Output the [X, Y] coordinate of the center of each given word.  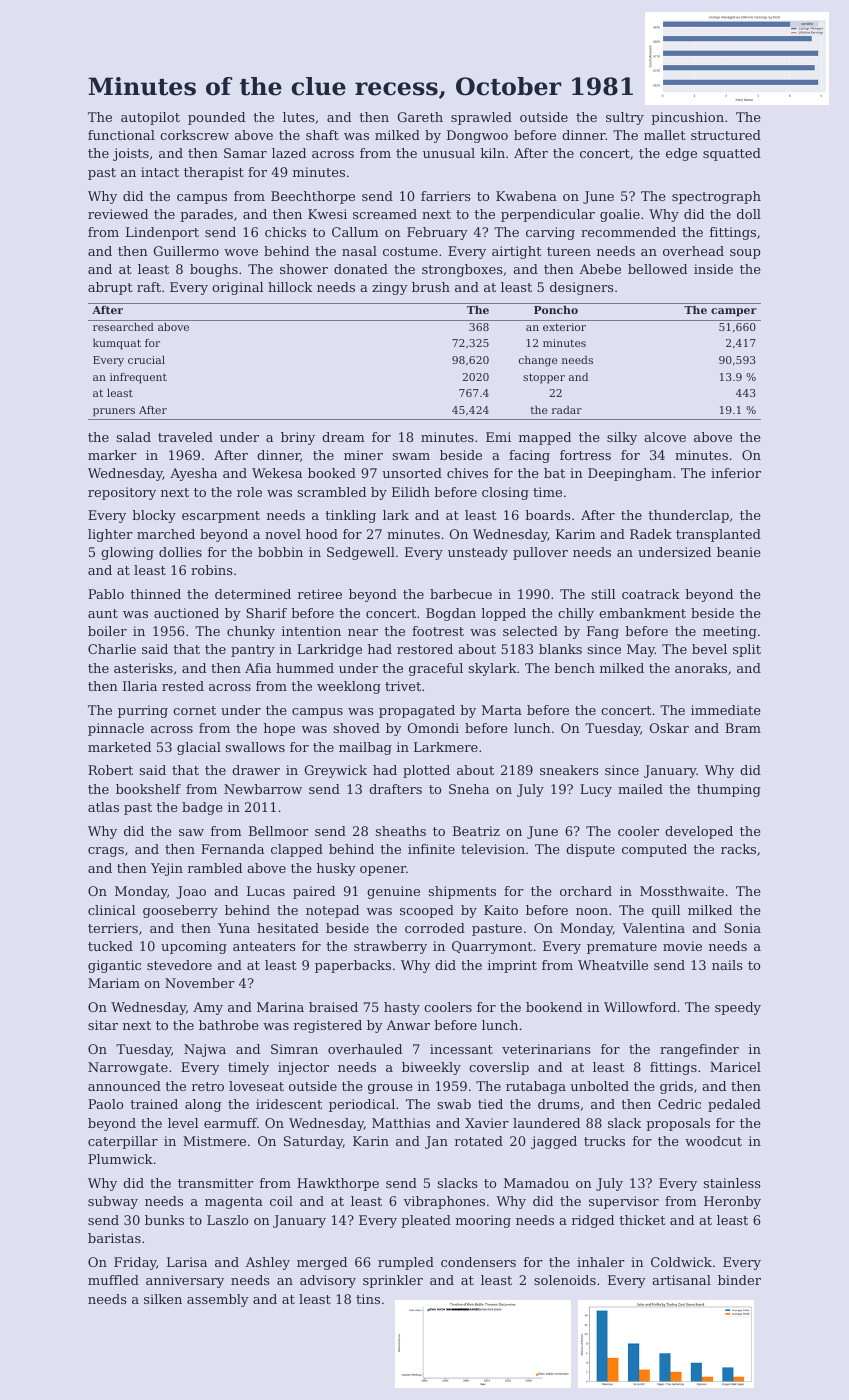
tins [368, 1299]
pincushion [687, 118]
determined [253, 594]
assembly [218, 1300]
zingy [390, 288]
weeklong [349, 687]
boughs [214, 270]
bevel [709, 649]
